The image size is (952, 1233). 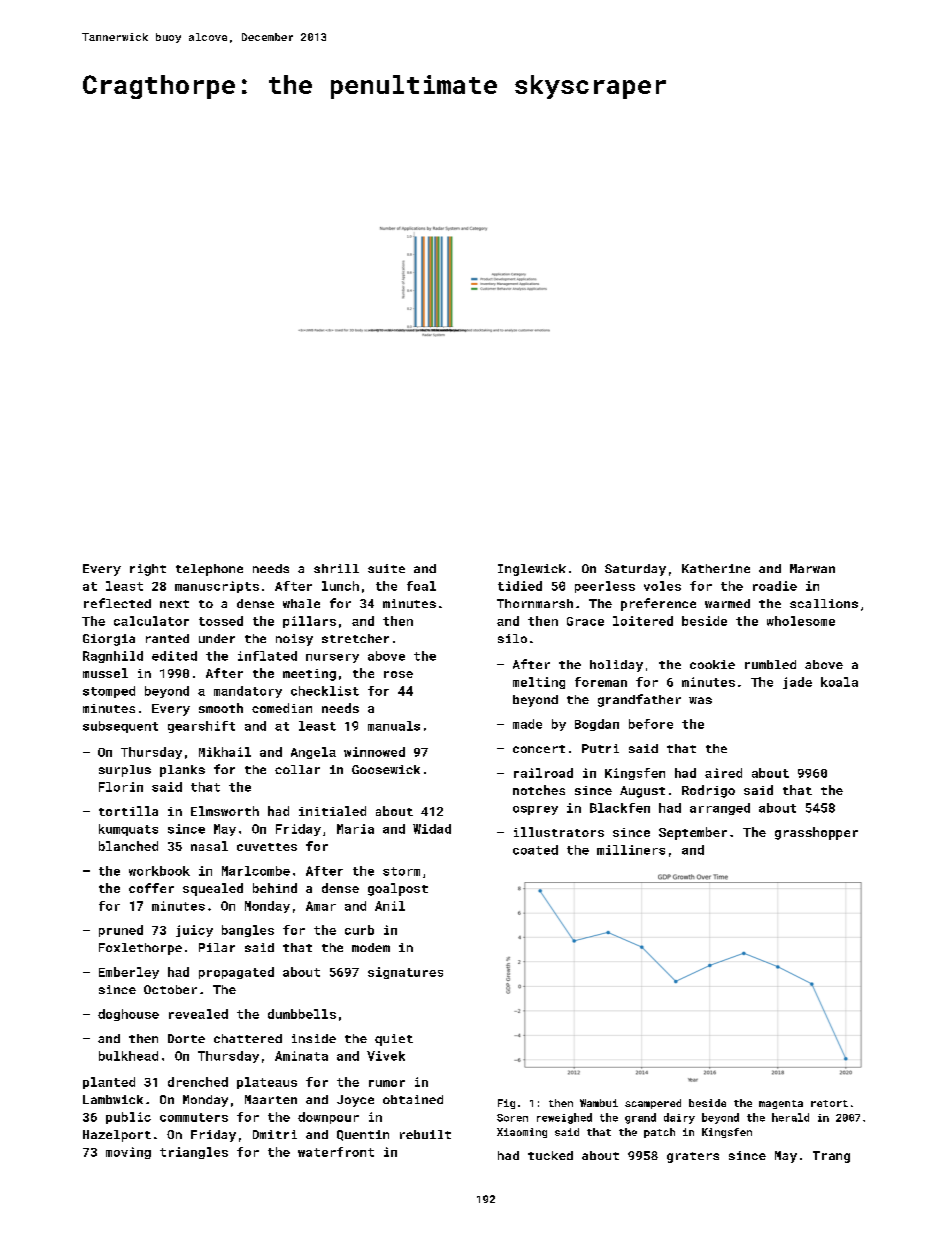 What do you see at coordinates (643, 621) in the page?
I see `loitered` at bounding box center [643, 621].
